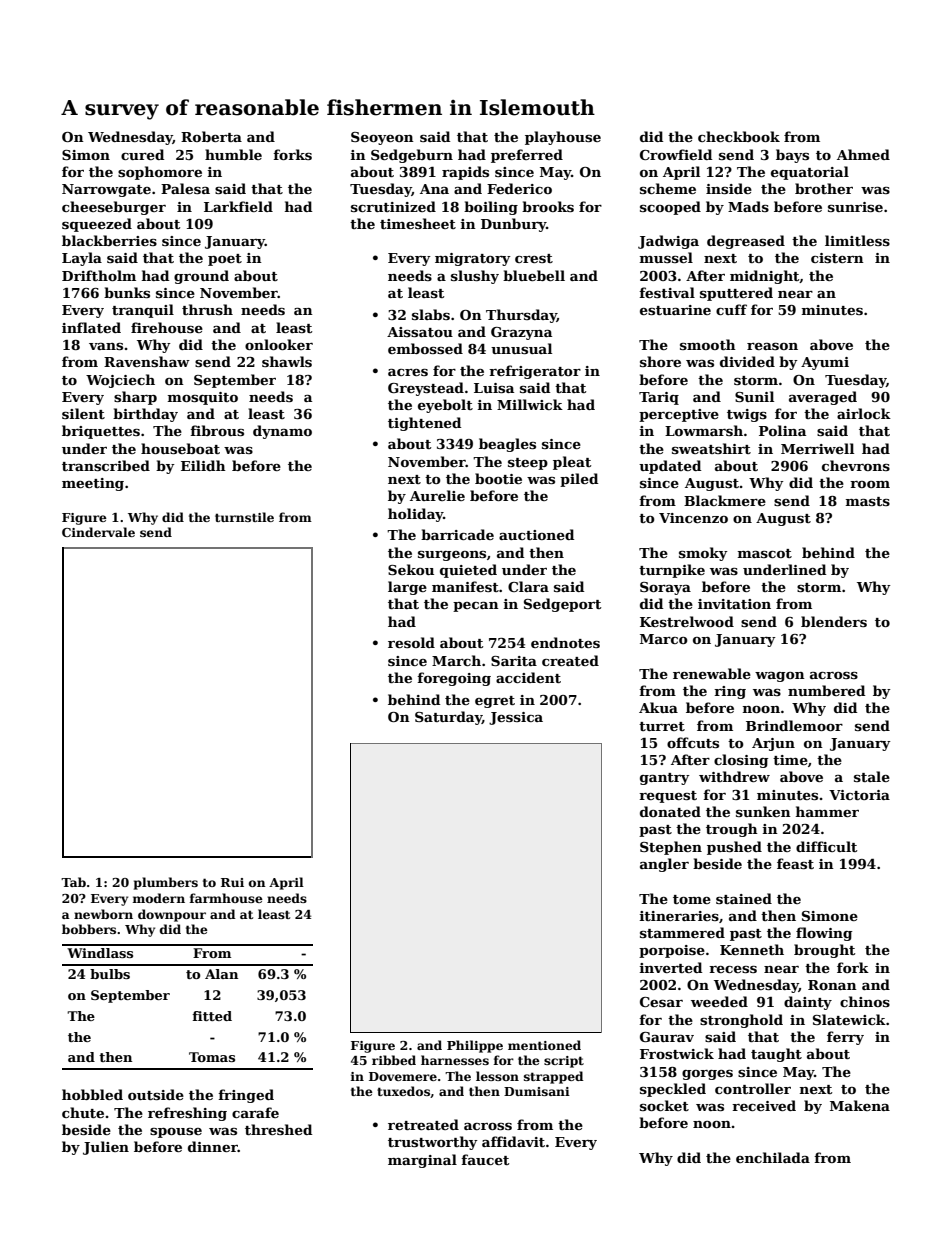 The width and height of the document is (952, 1233). Describe the element at coordinates (434, 189) in the document. I see `Ana` at that location.
